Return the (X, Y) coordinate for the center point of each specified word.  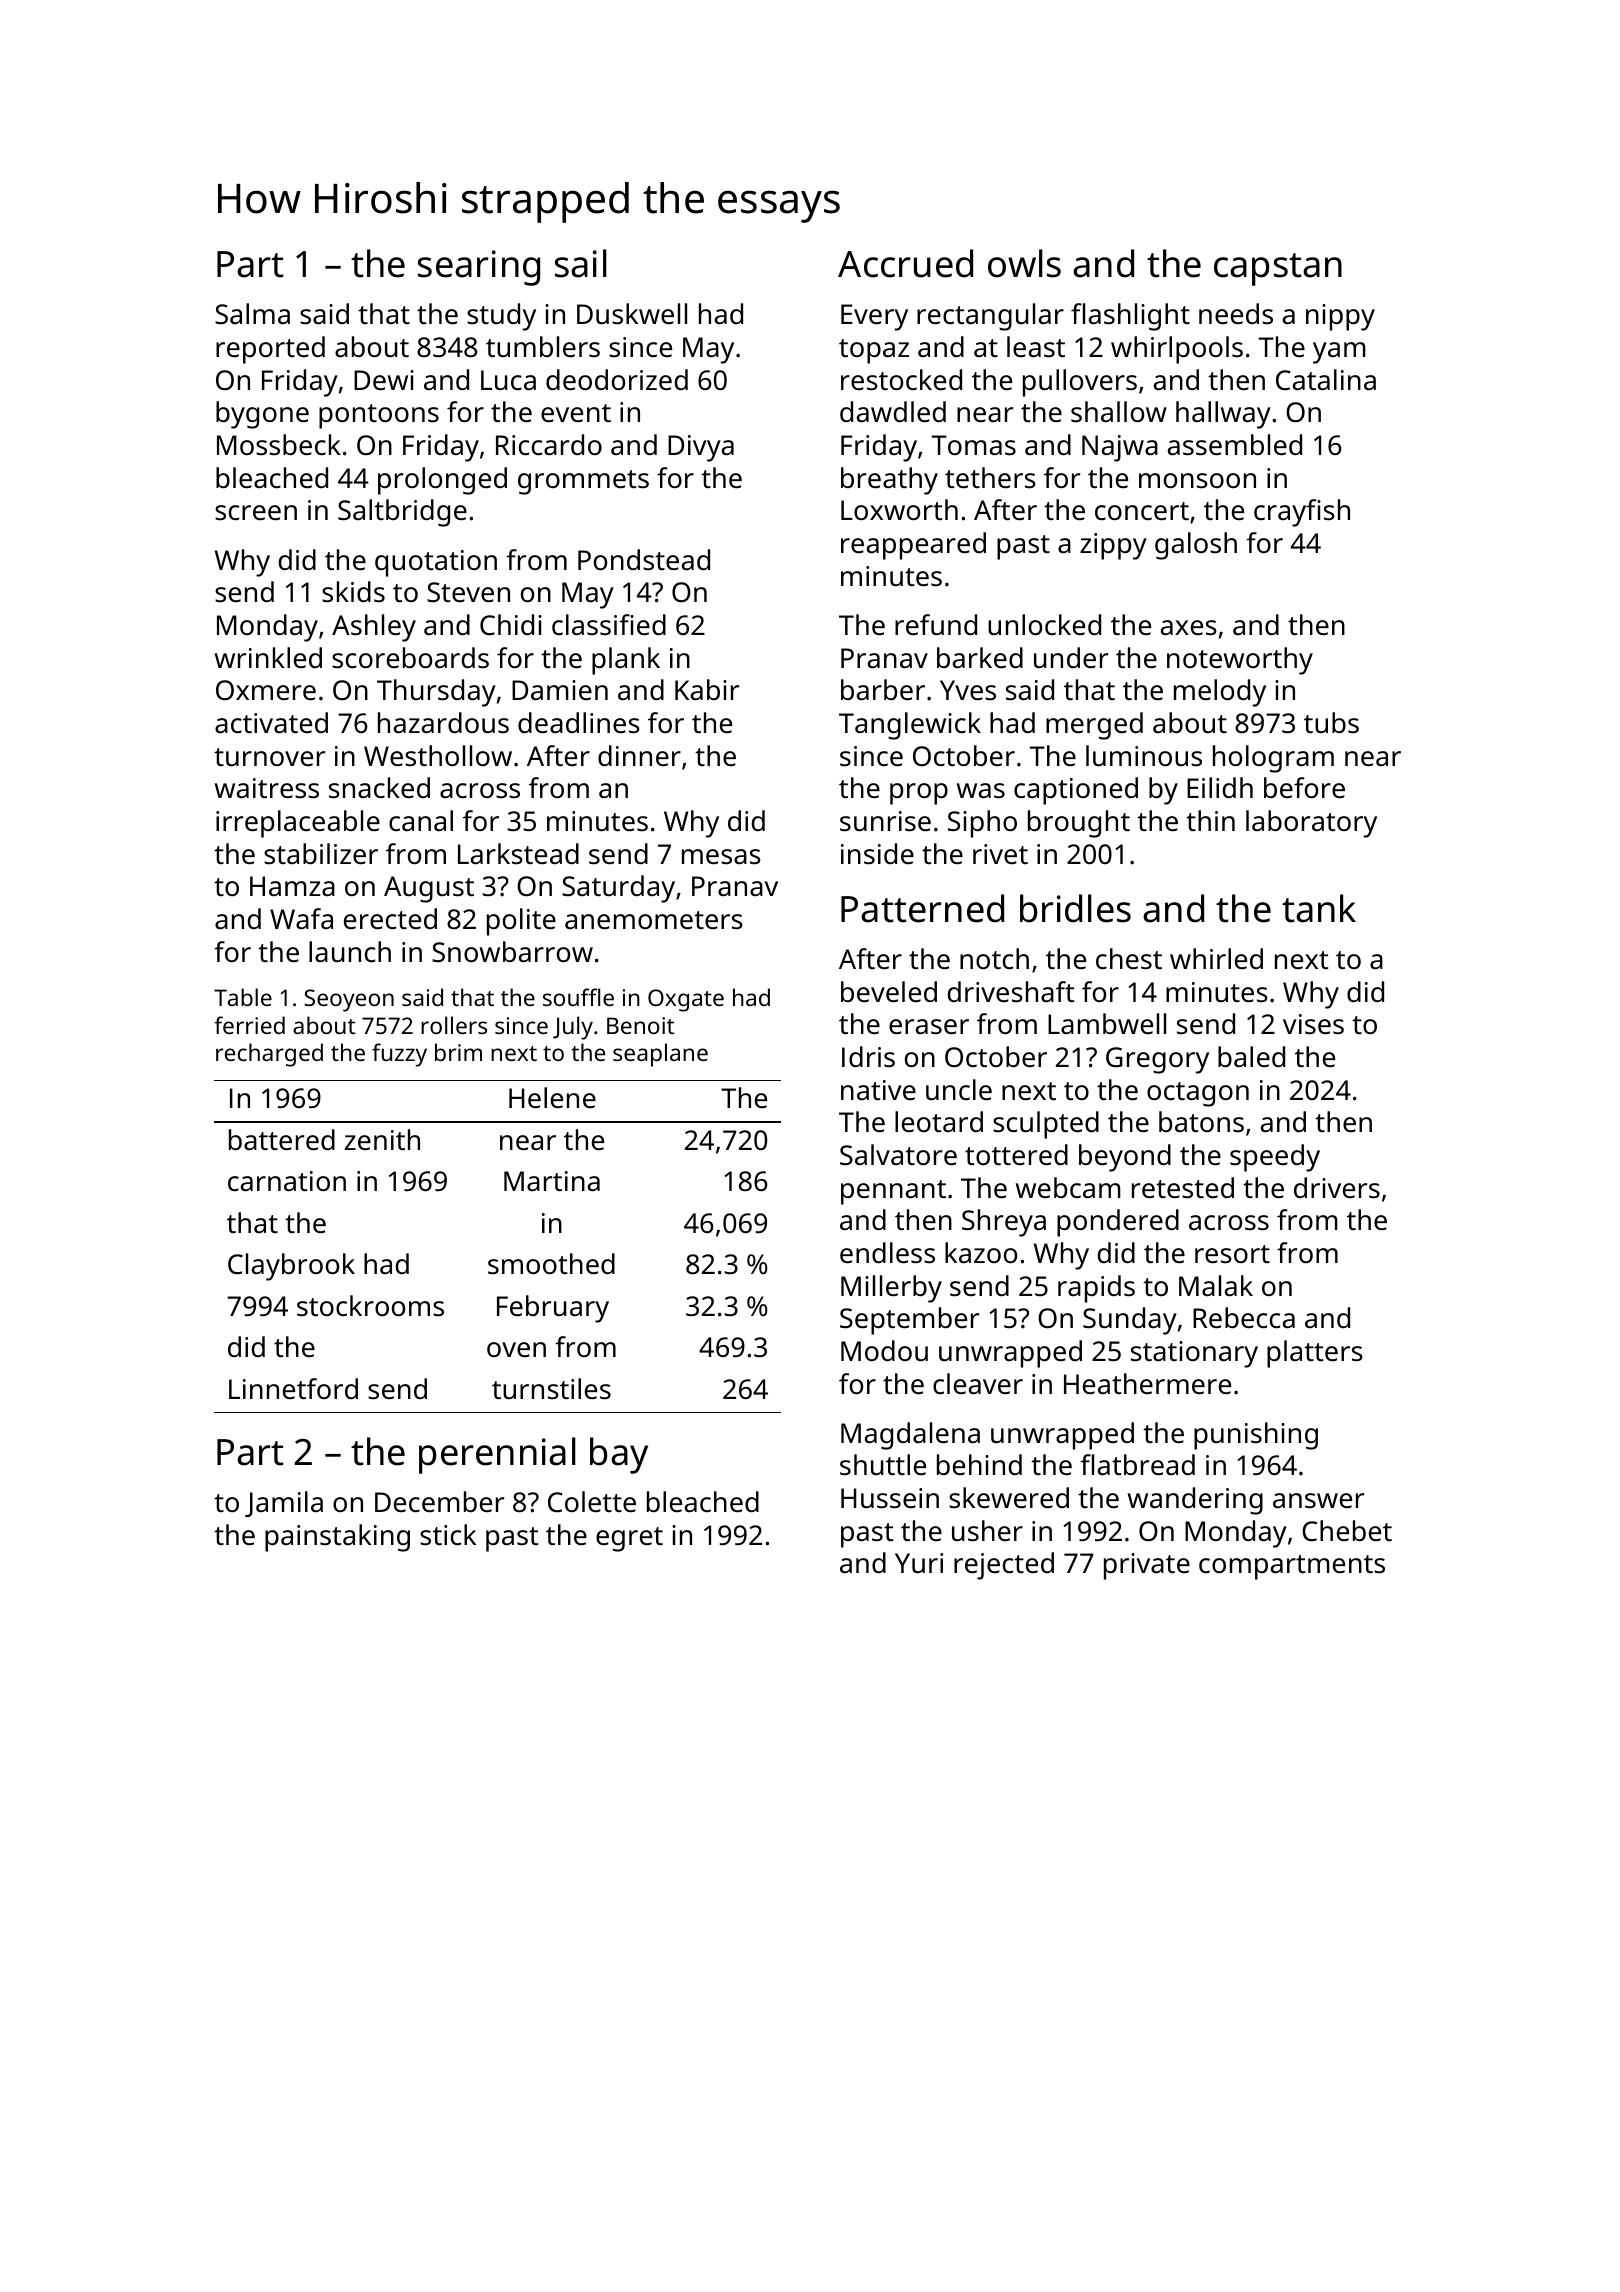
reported (270, 350)
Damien (560, 690)
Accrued (905, 263)
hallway (1223, 415)
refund (936, 624)
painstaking (337, 1538)
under (1071, 657)
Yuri (919, 1563)
